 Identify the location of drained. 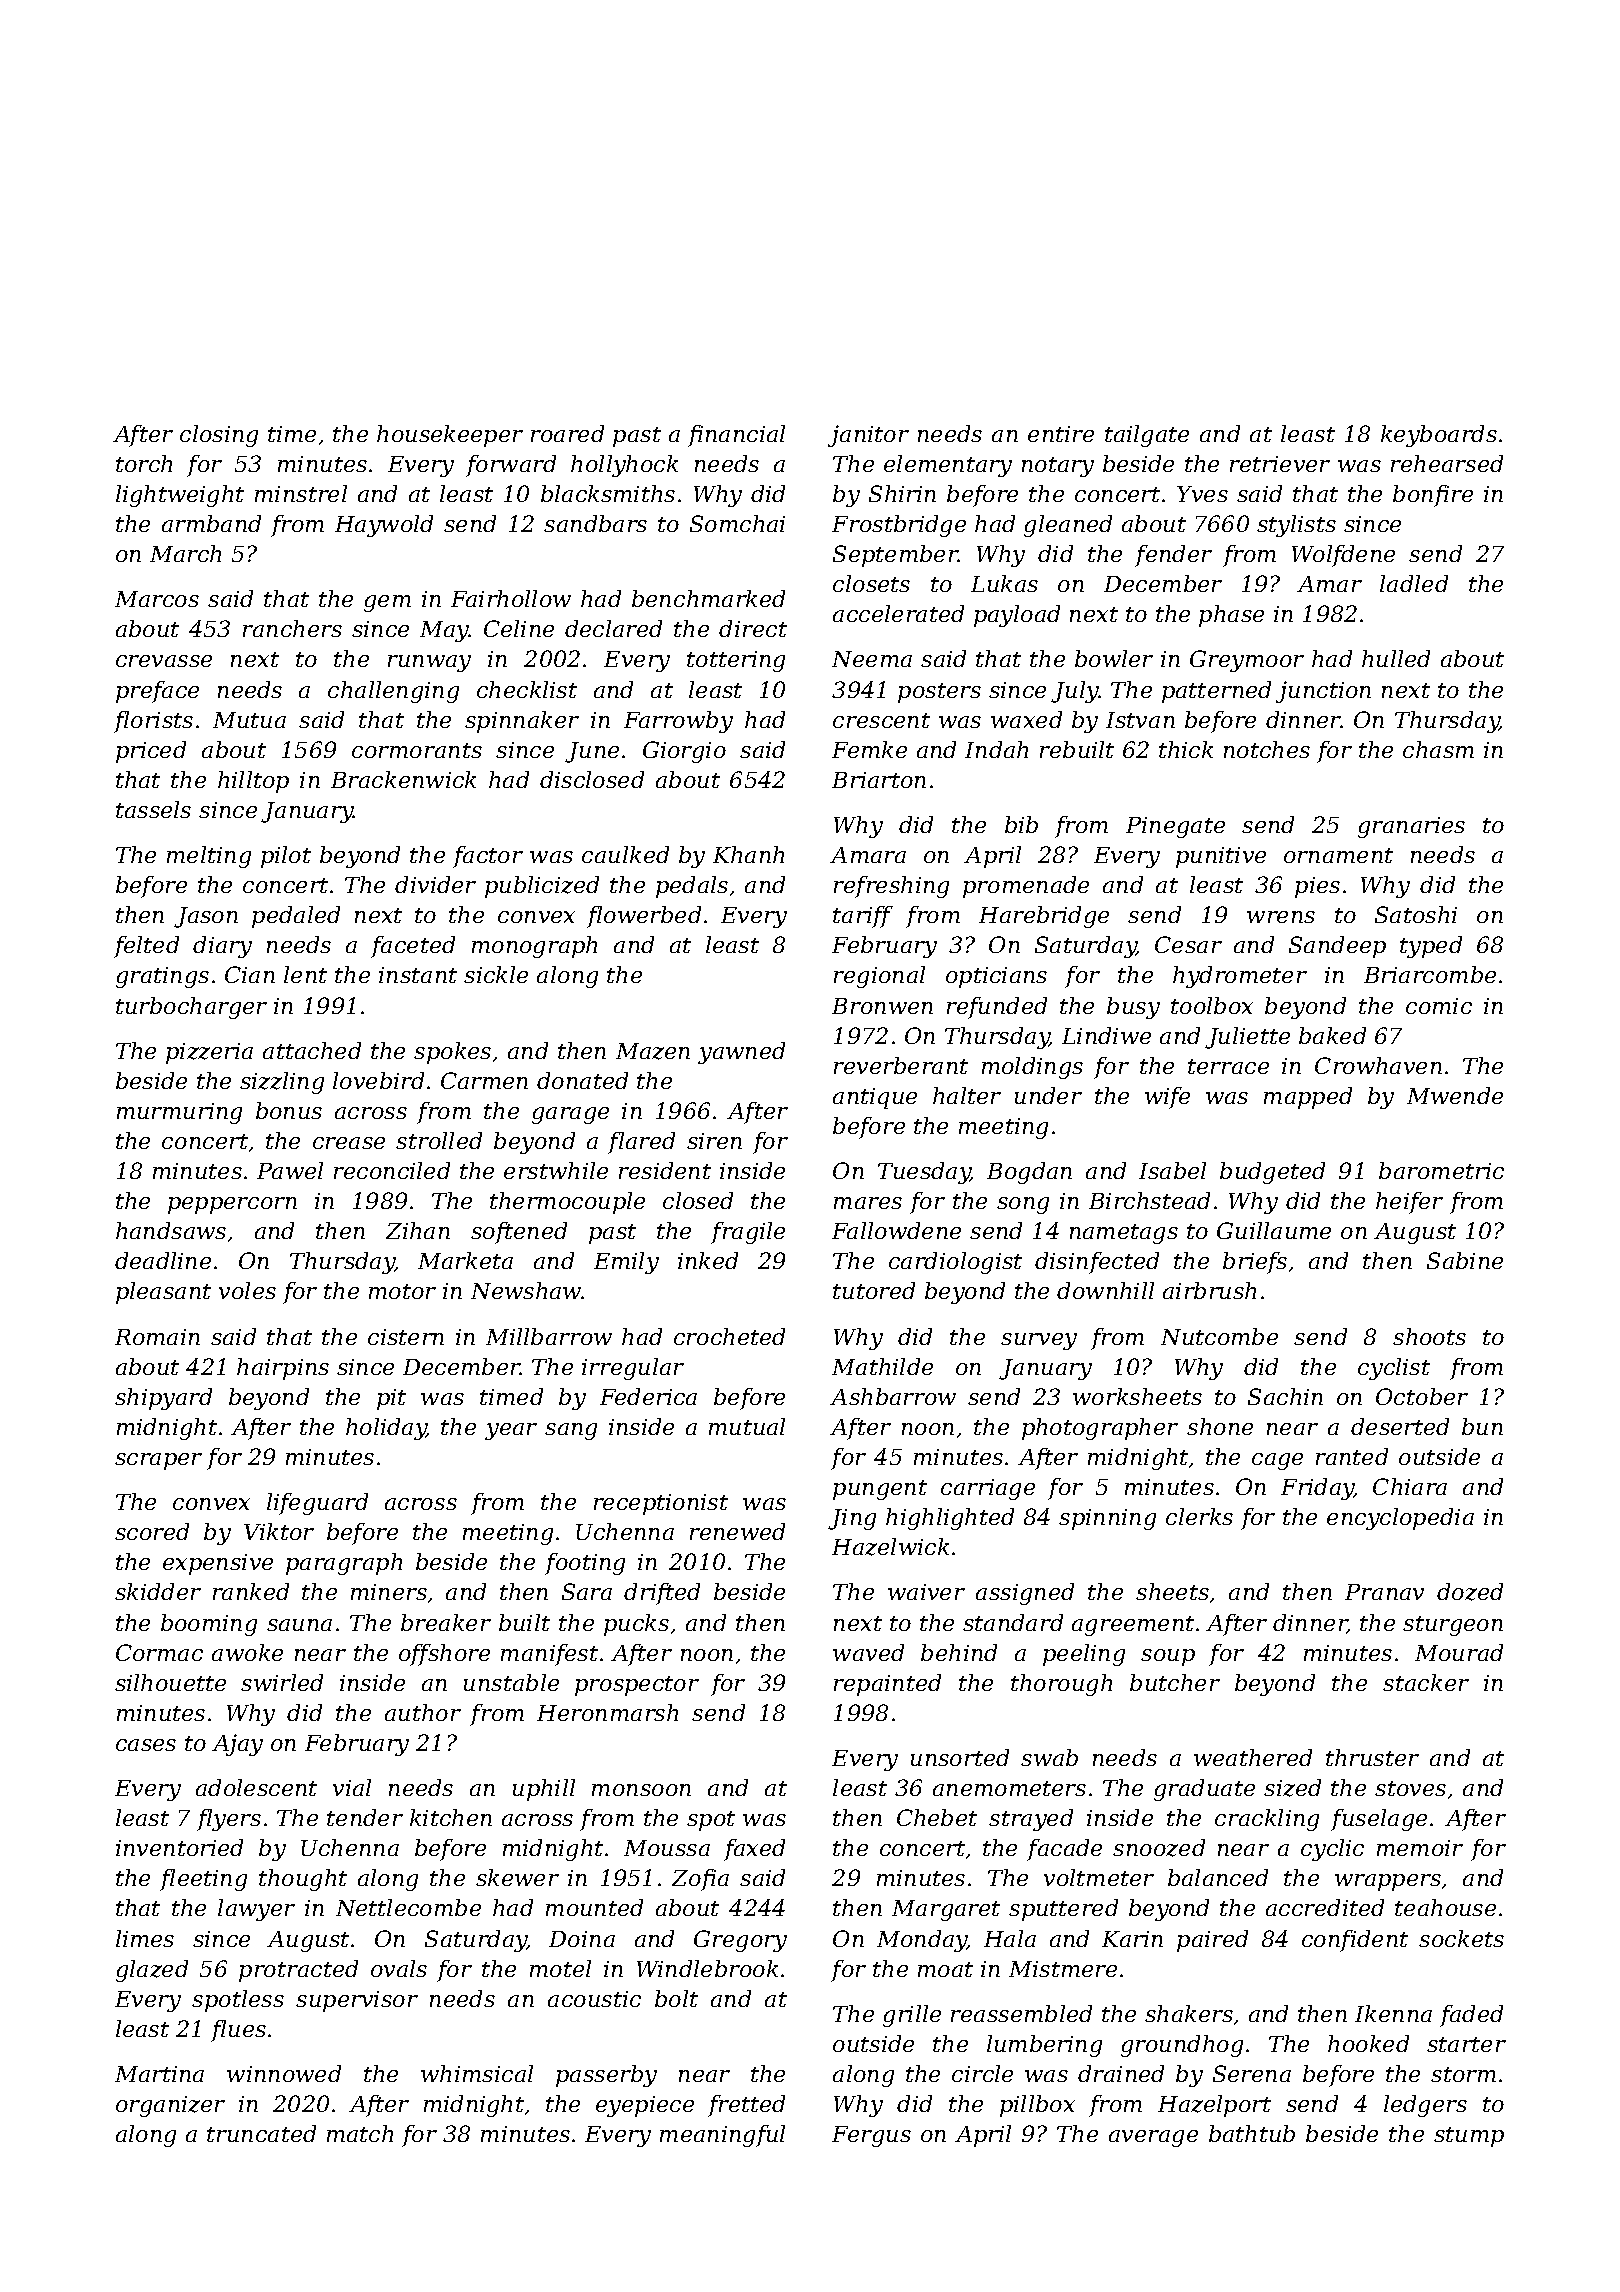
(1121, 2073).
